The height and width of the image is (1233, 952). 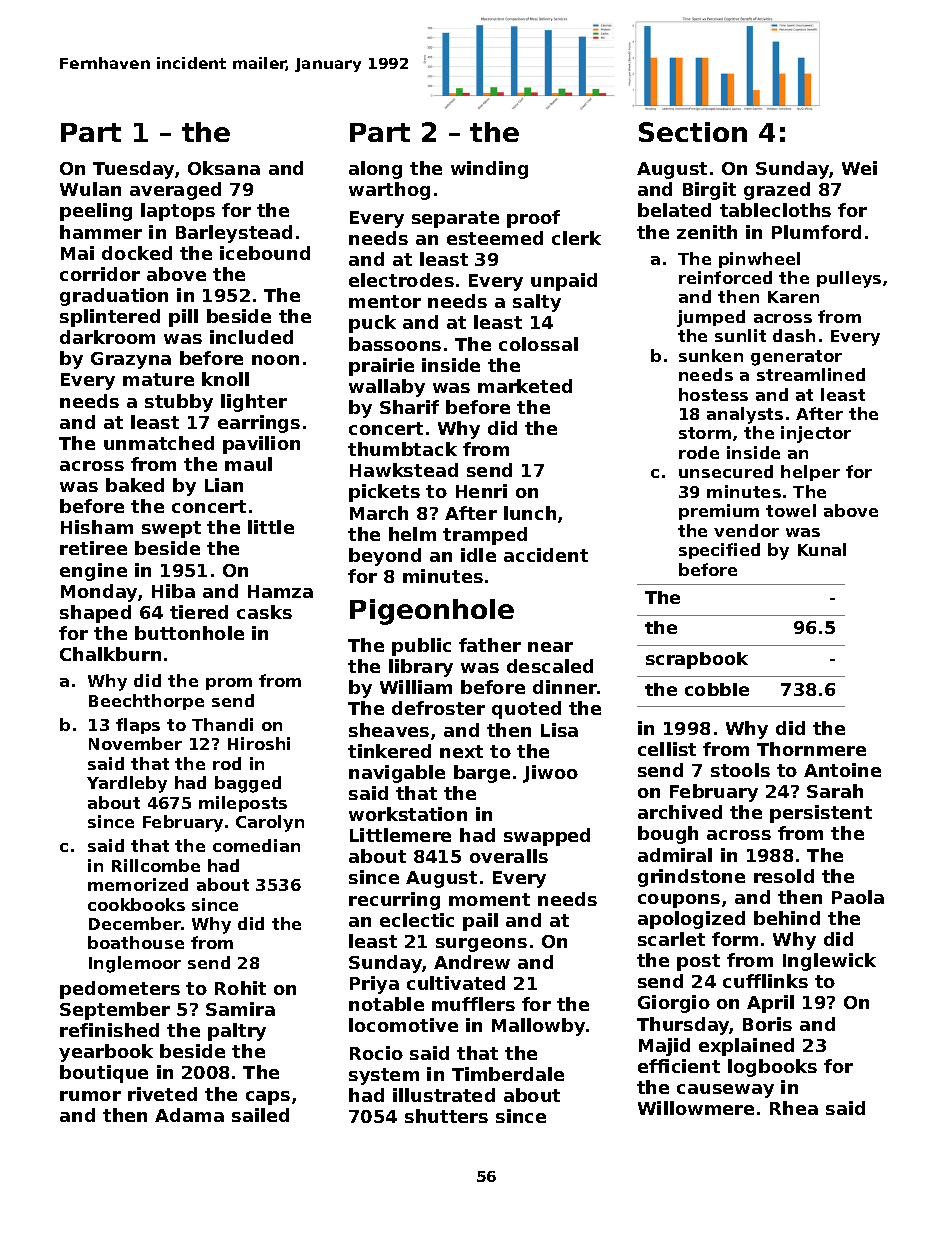 I want to click on recurring, so click(x=394, y=901).
